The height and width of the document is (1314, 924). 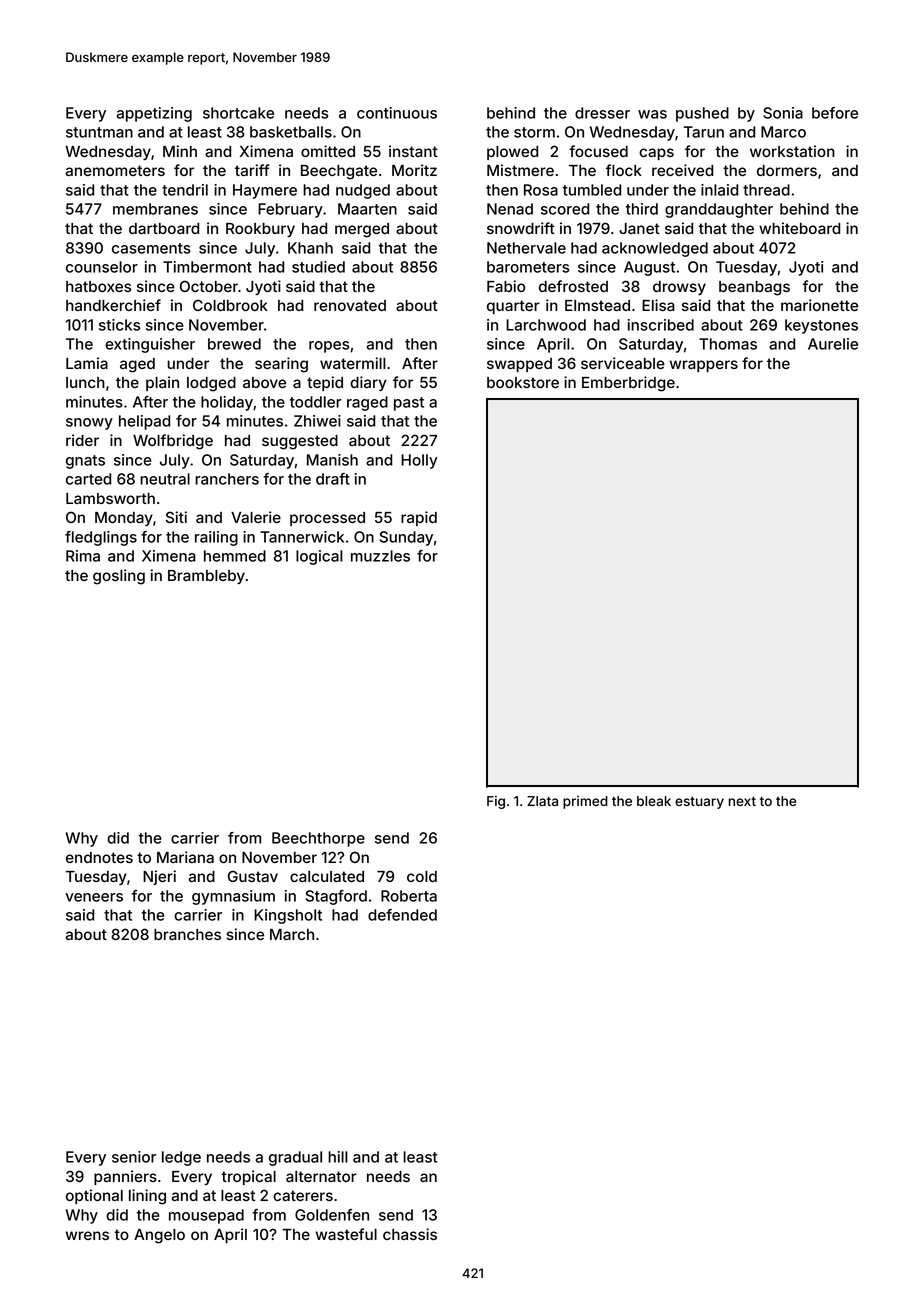 I want to click on chassis, so click(x=410, y=1234).
